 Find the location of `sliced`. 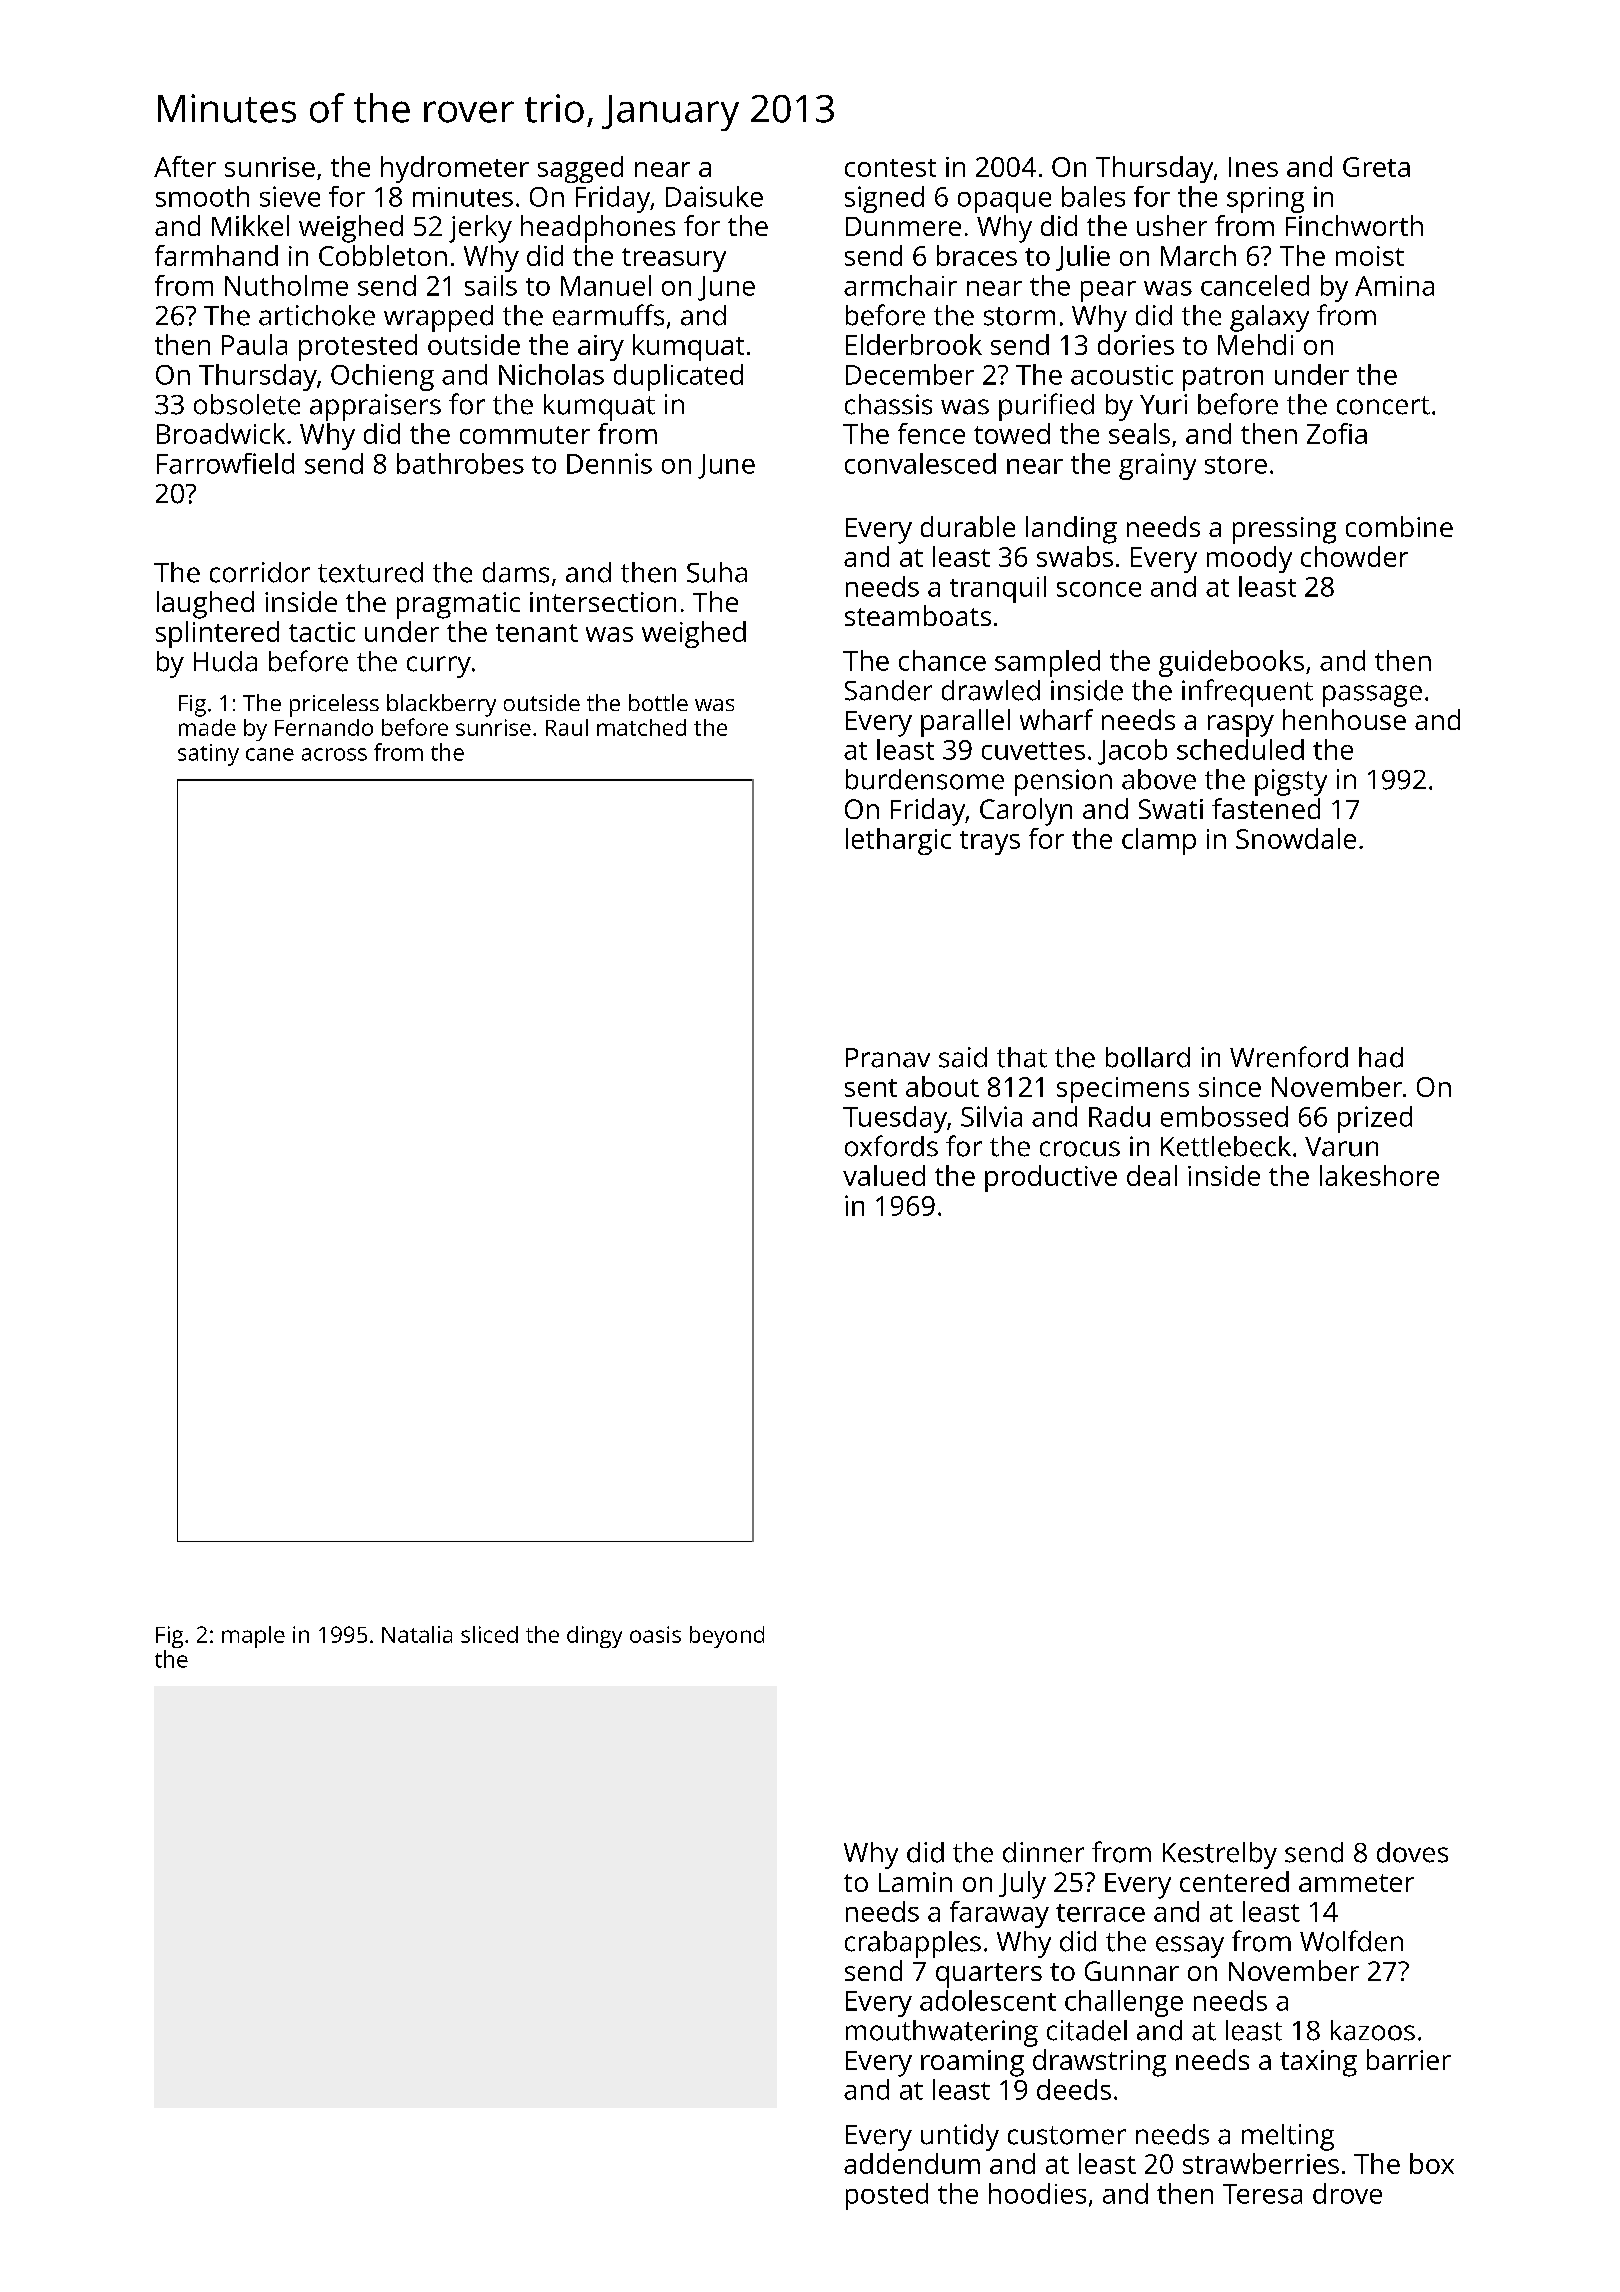

sliced is located at coordinates (489, 1634).
